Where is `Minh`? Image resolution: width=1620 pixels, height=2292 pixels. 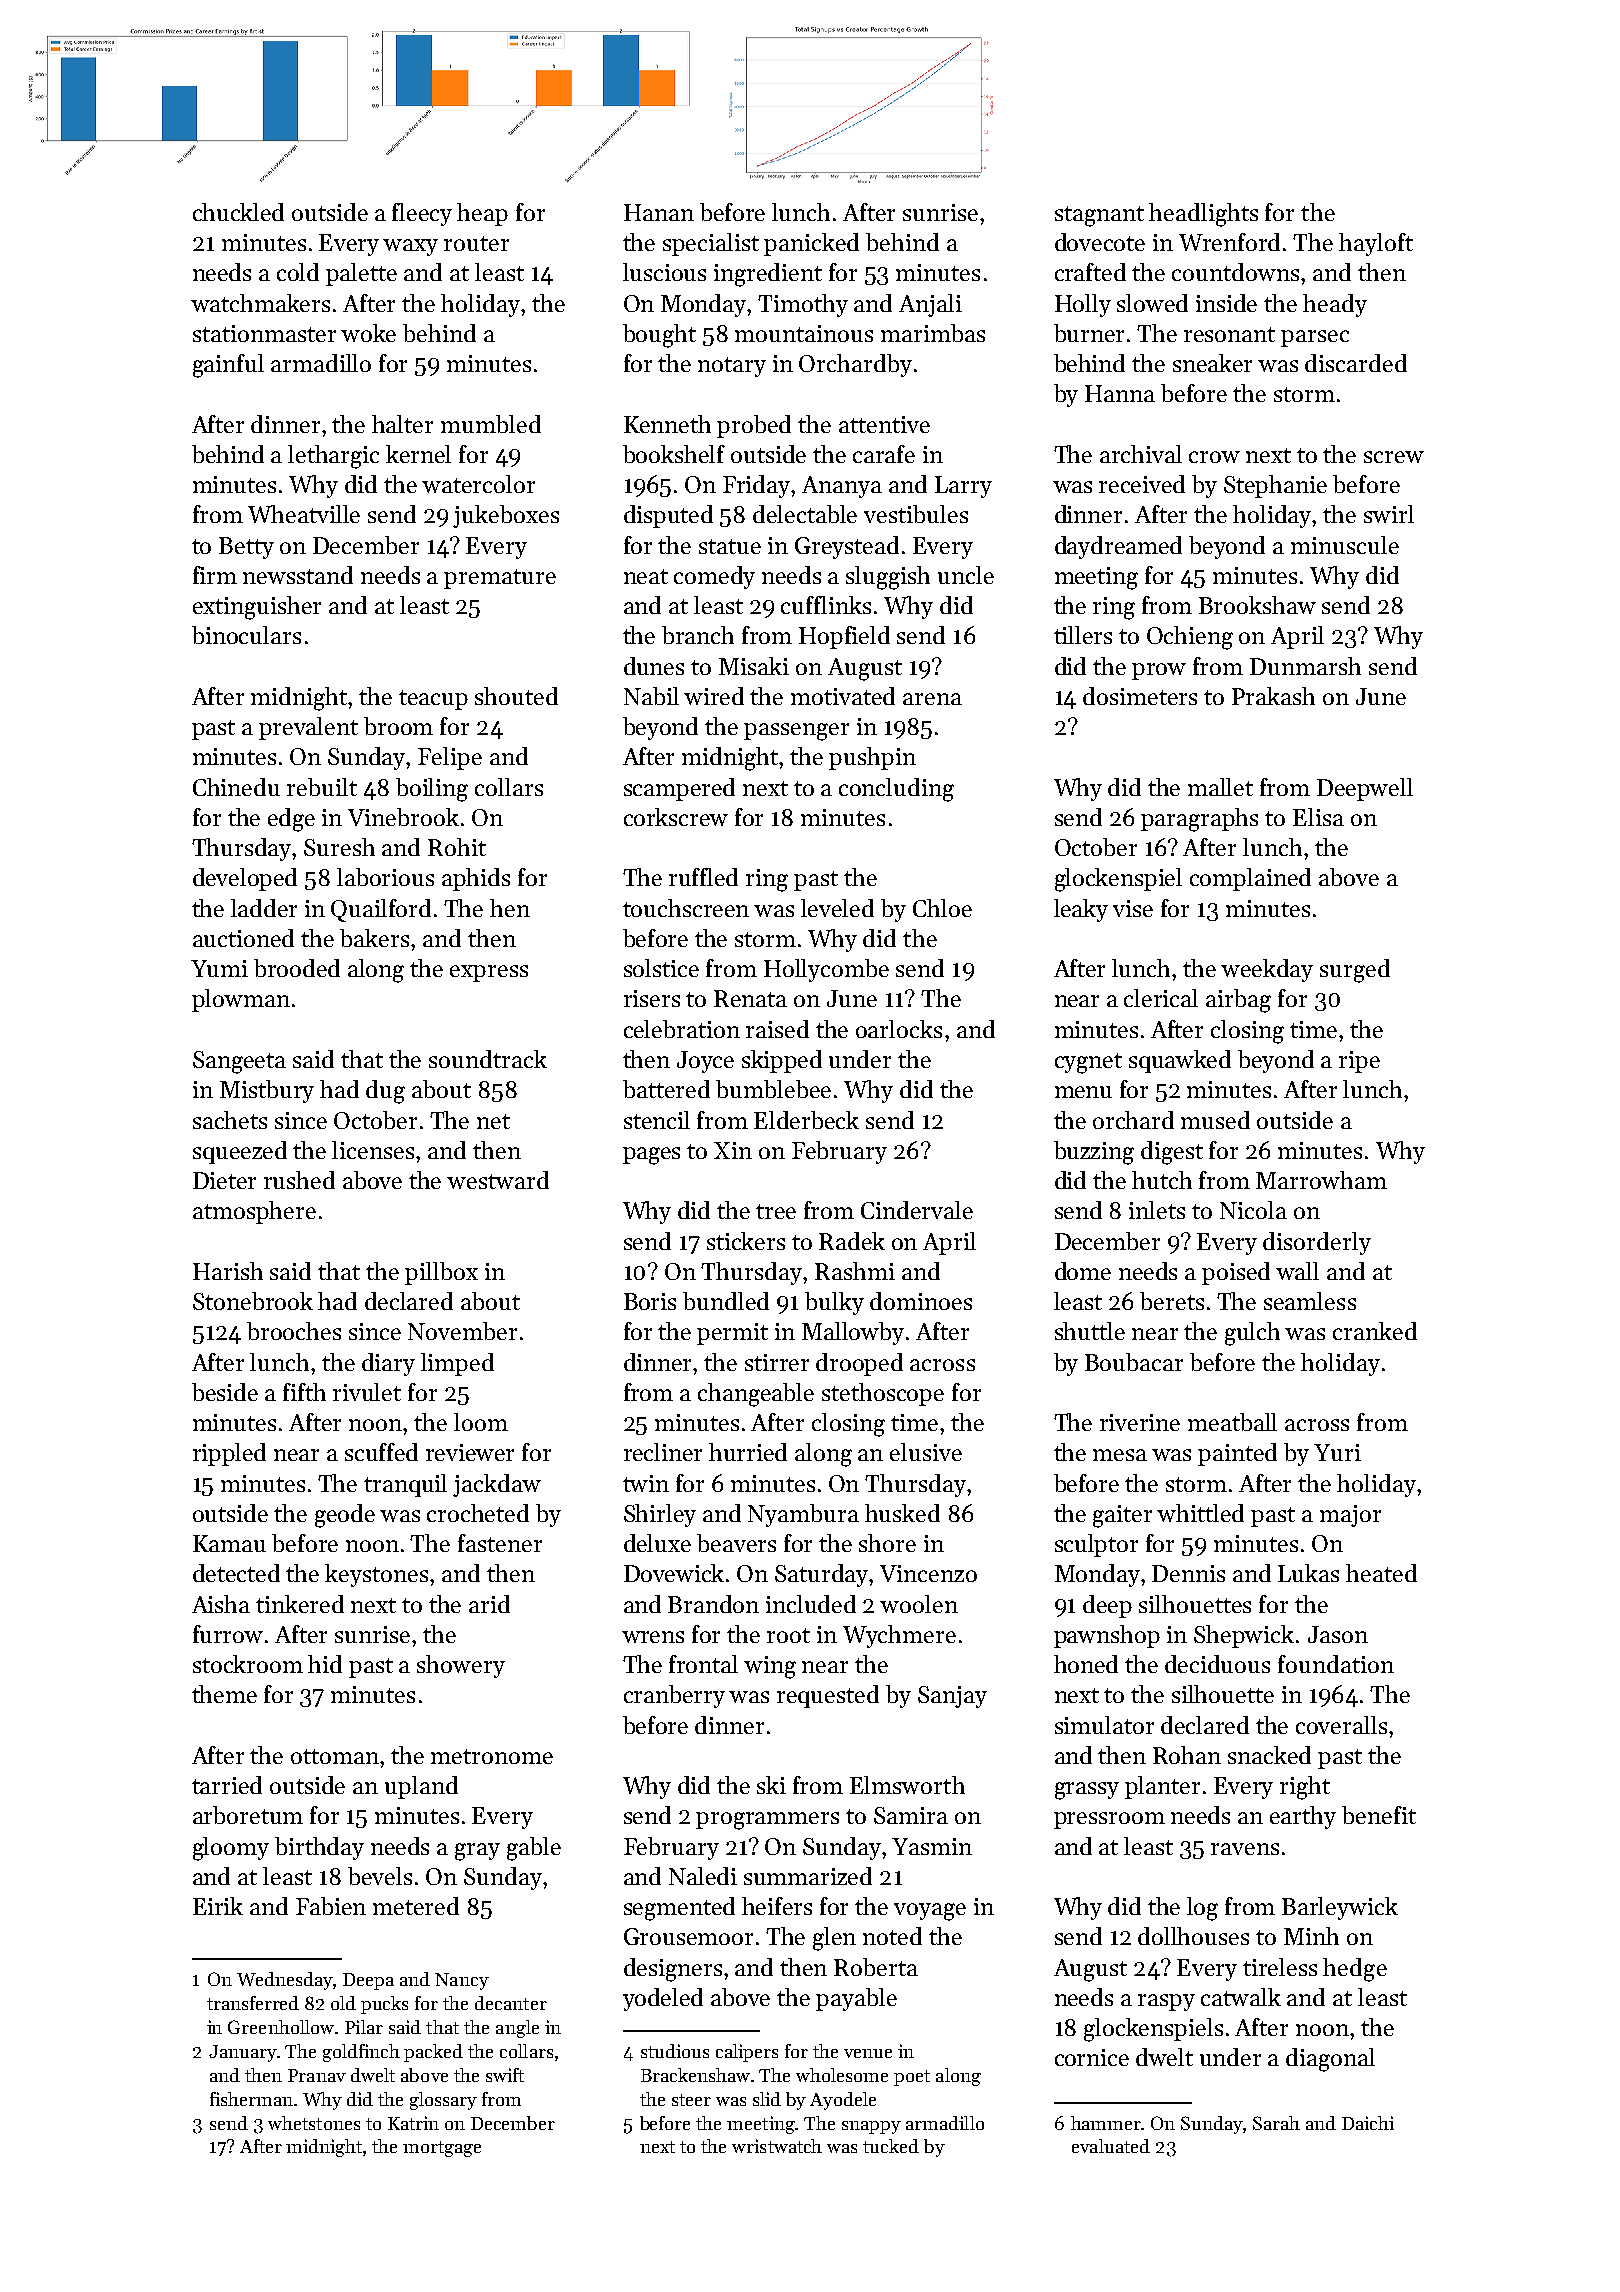
Minh is located at coordinates (1311, 1936).
